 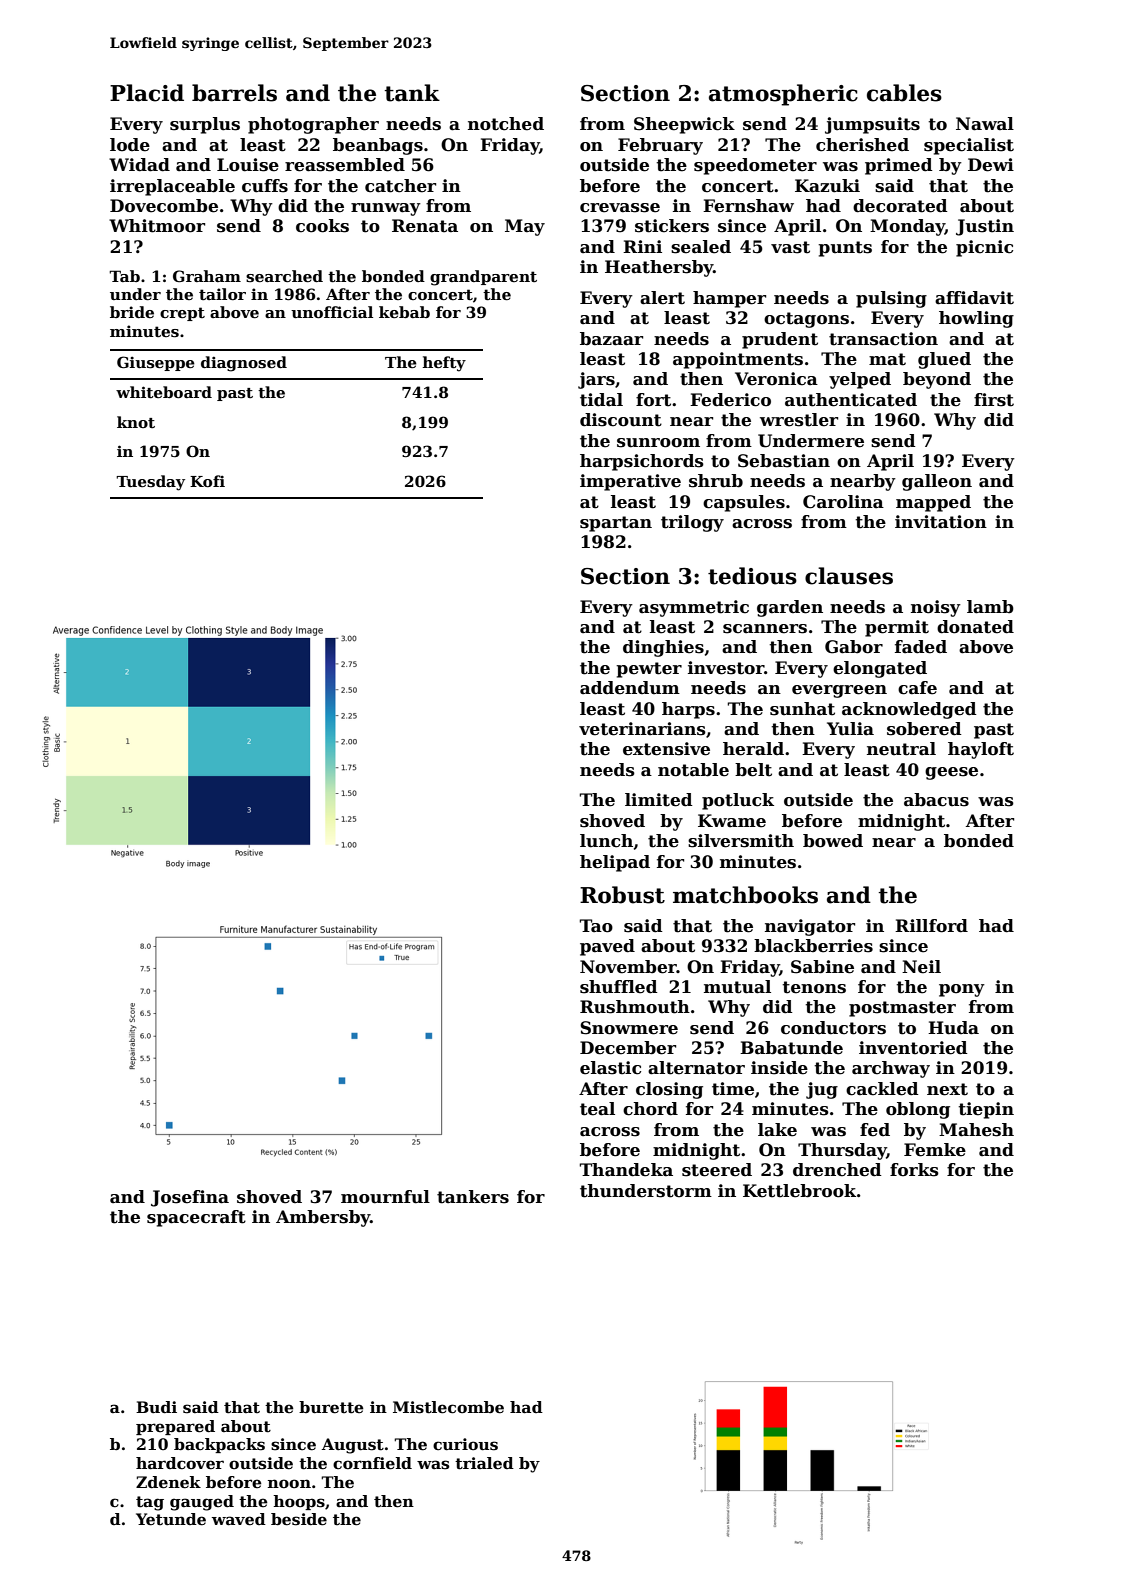 I want to click on asymmetric, so click(x=694, y=608).
